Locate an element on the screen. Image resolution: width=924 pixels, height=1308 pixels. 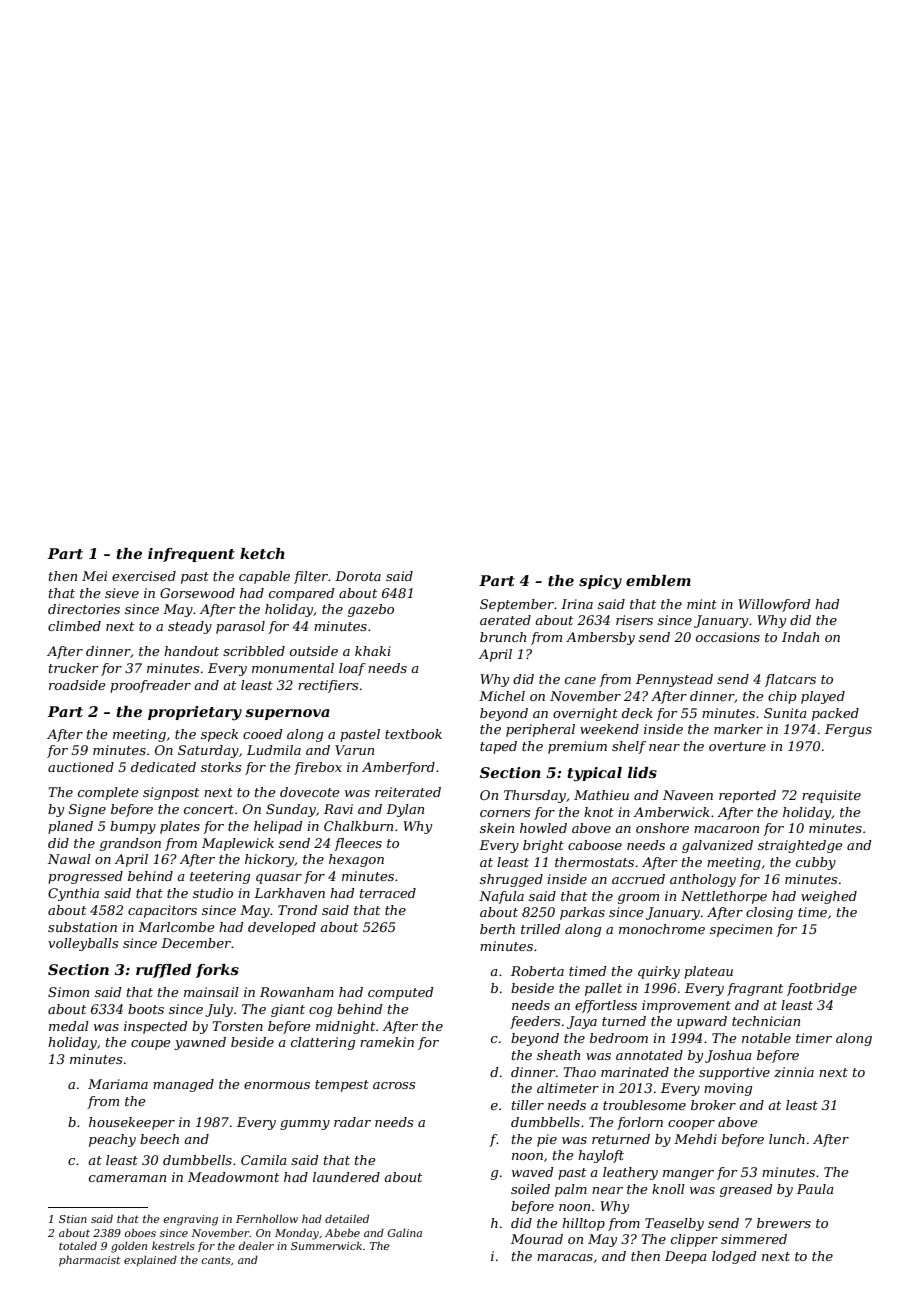
monochrome is located at coordinates (662, 929).
